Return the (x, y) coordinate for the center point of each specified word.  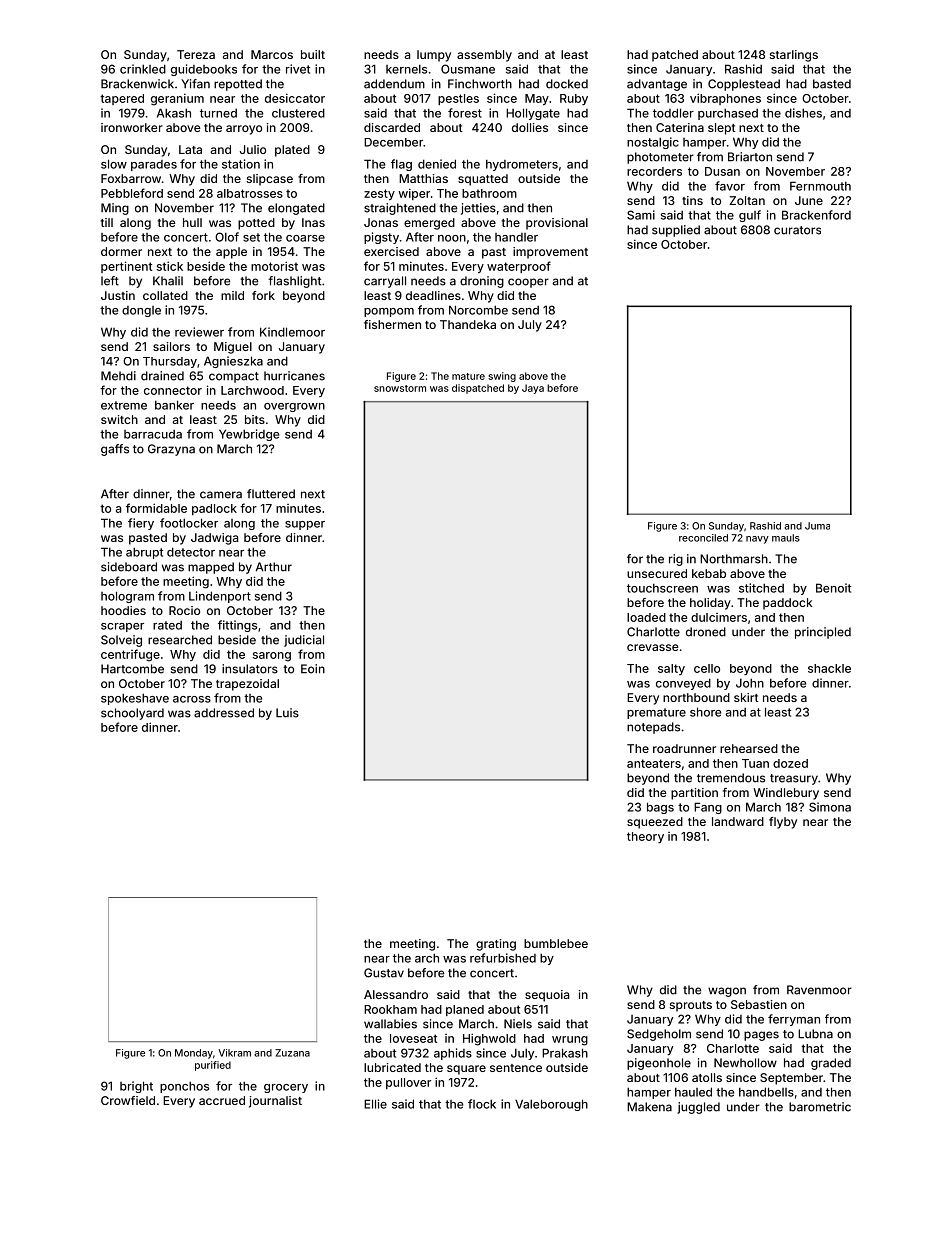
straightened (400, 209)
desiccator (295, 98)
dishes (803, 113)
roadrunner (684, 748)
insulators (250, 669)
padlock (214, 509)
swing (502, 377)
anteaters (654, 763)
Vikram (234, 1053)
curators (797, 230)
